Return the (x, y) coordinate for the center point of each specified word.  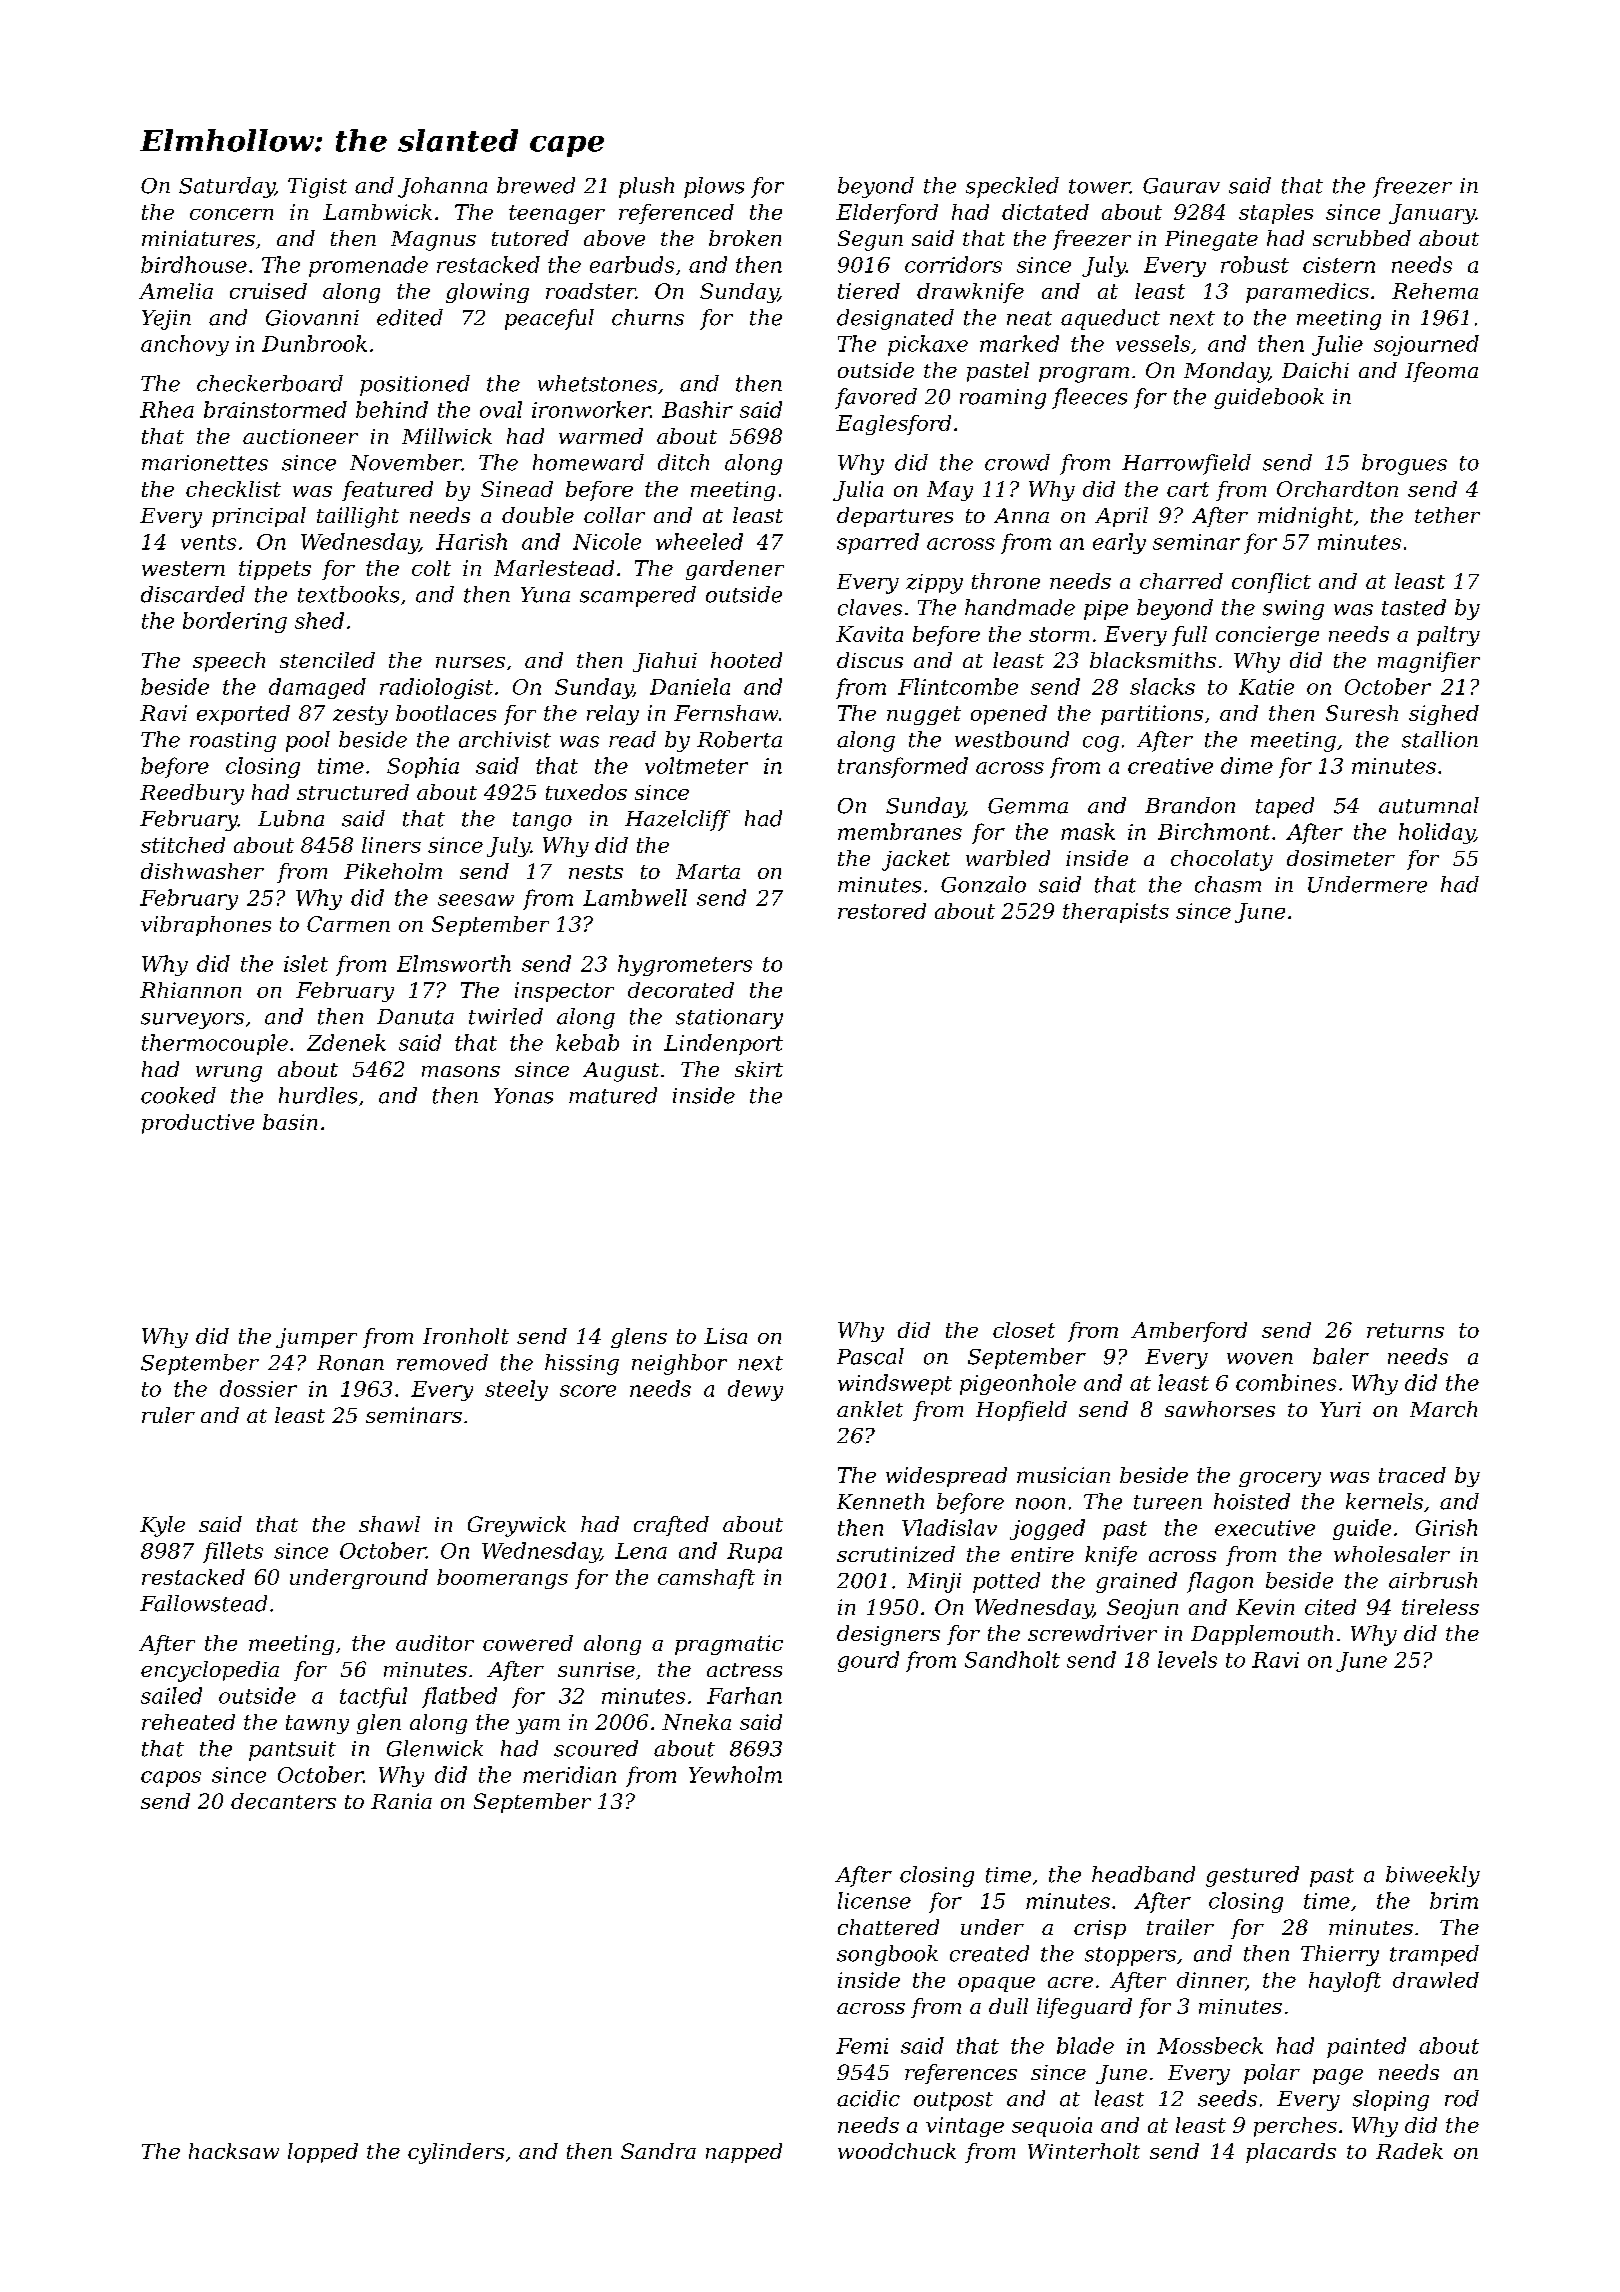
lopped (323, 2153)
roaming (1003, 399)
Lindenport (723, 1044)
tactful (373, 1697)
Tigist (317, 188)
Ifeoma (1441, 372)
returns (1405, 1330)
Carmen (348, 924)
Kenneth (880, 1501)
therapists (1116, 913)
